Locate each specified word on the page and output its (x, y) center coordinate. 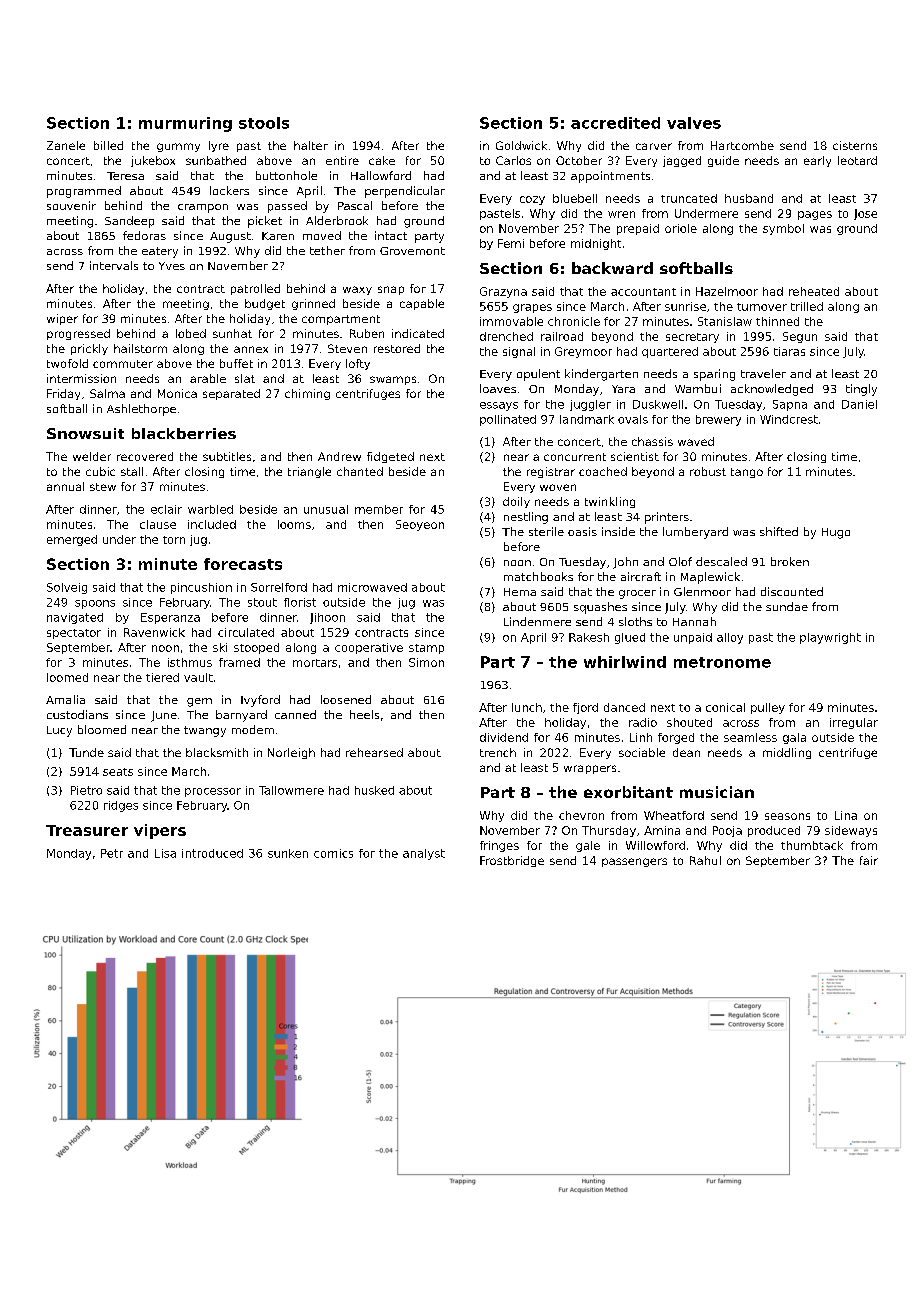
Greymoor (583, 352)
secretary (692, 338)
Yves (172, 266)
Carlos (513, 160)
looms (294, 524)
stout (262, 602)
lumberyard (695, 533)
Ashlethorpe (141, 410)
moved (322, 235)
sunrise (685, 306)
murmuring (185, 124)
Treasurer (87, 830)
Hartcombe (742, 145)
